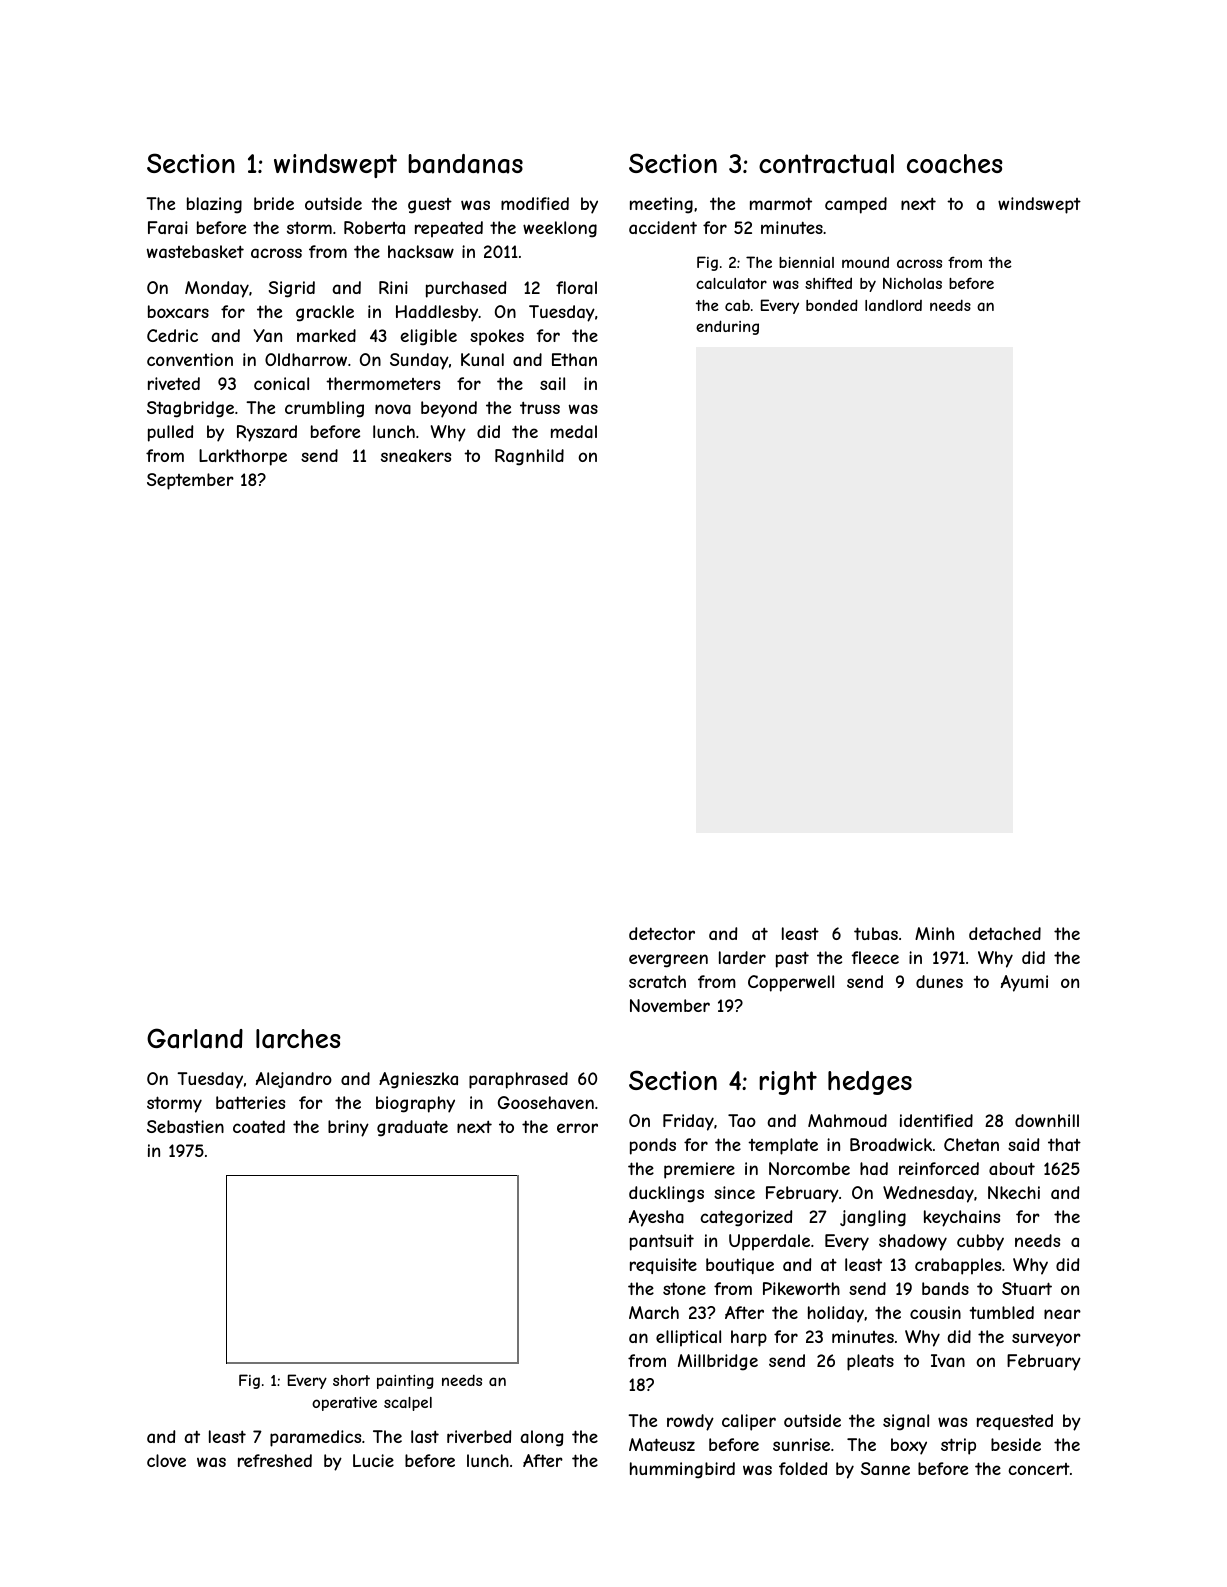  I want to click on Ayumi, so click(1024, 983).
